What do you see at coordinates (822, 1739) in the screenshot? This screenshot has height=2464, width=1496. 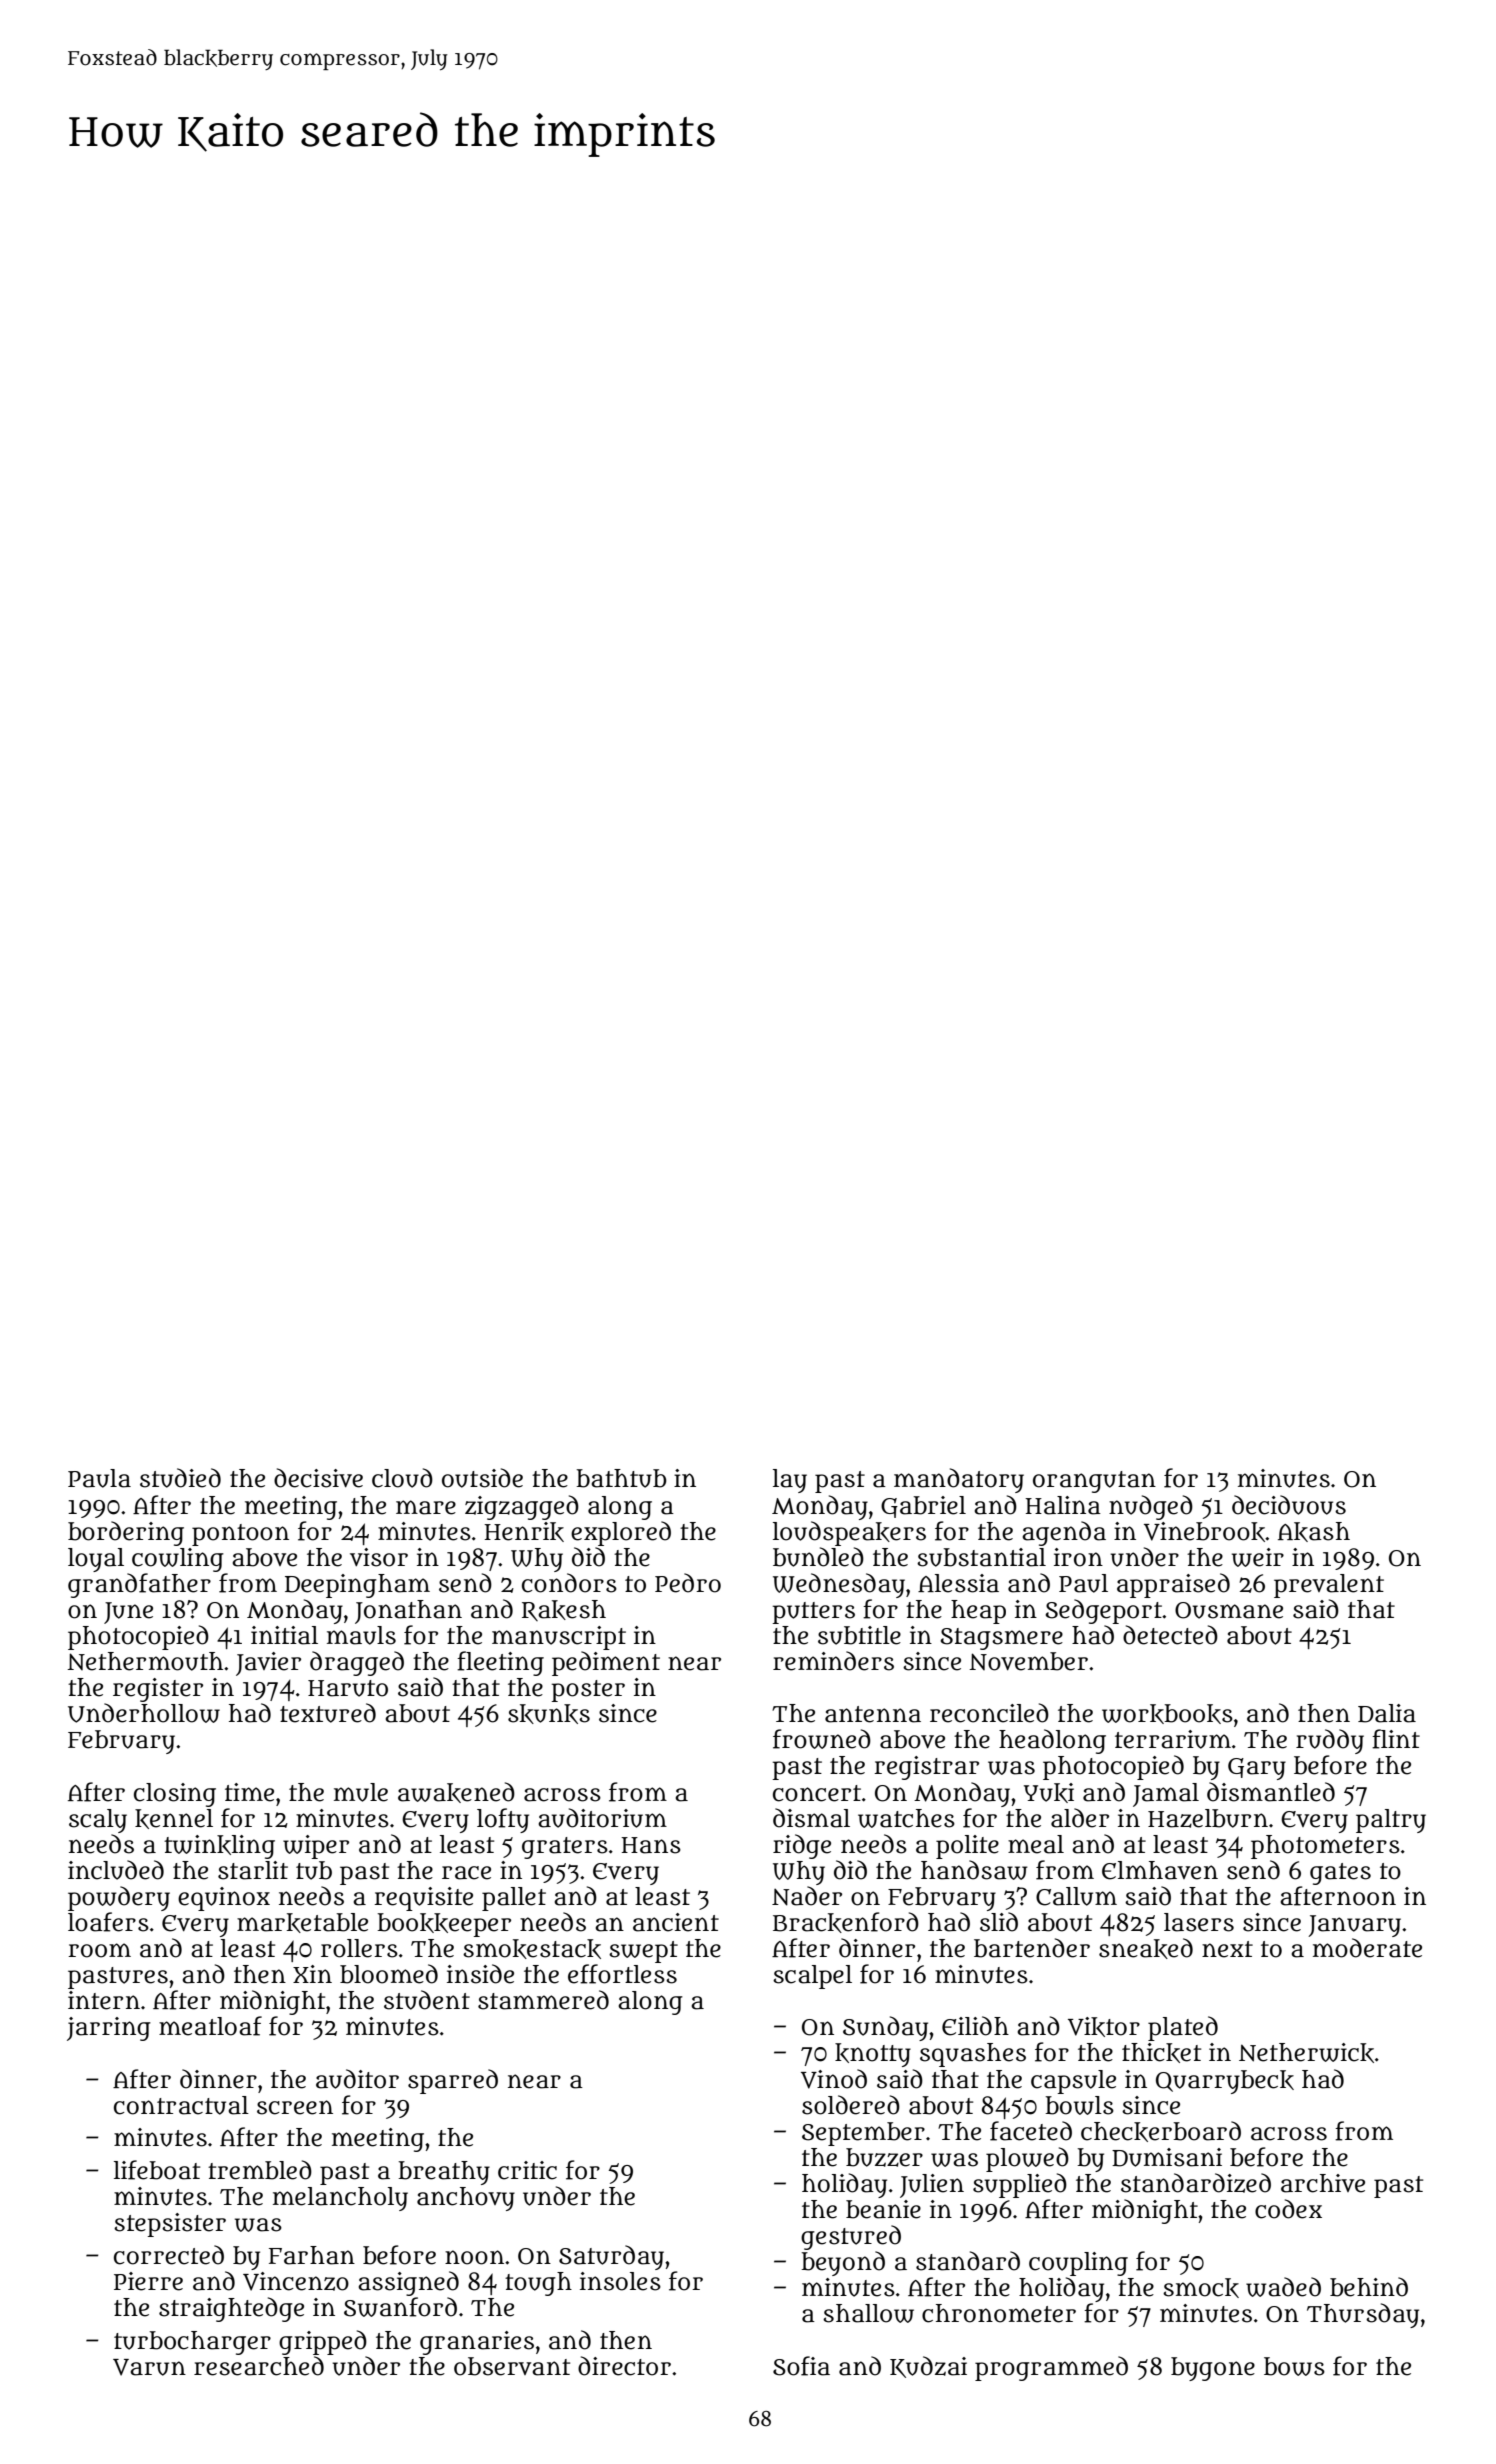 I see `frowned` at bounding box center [822, 1739].
